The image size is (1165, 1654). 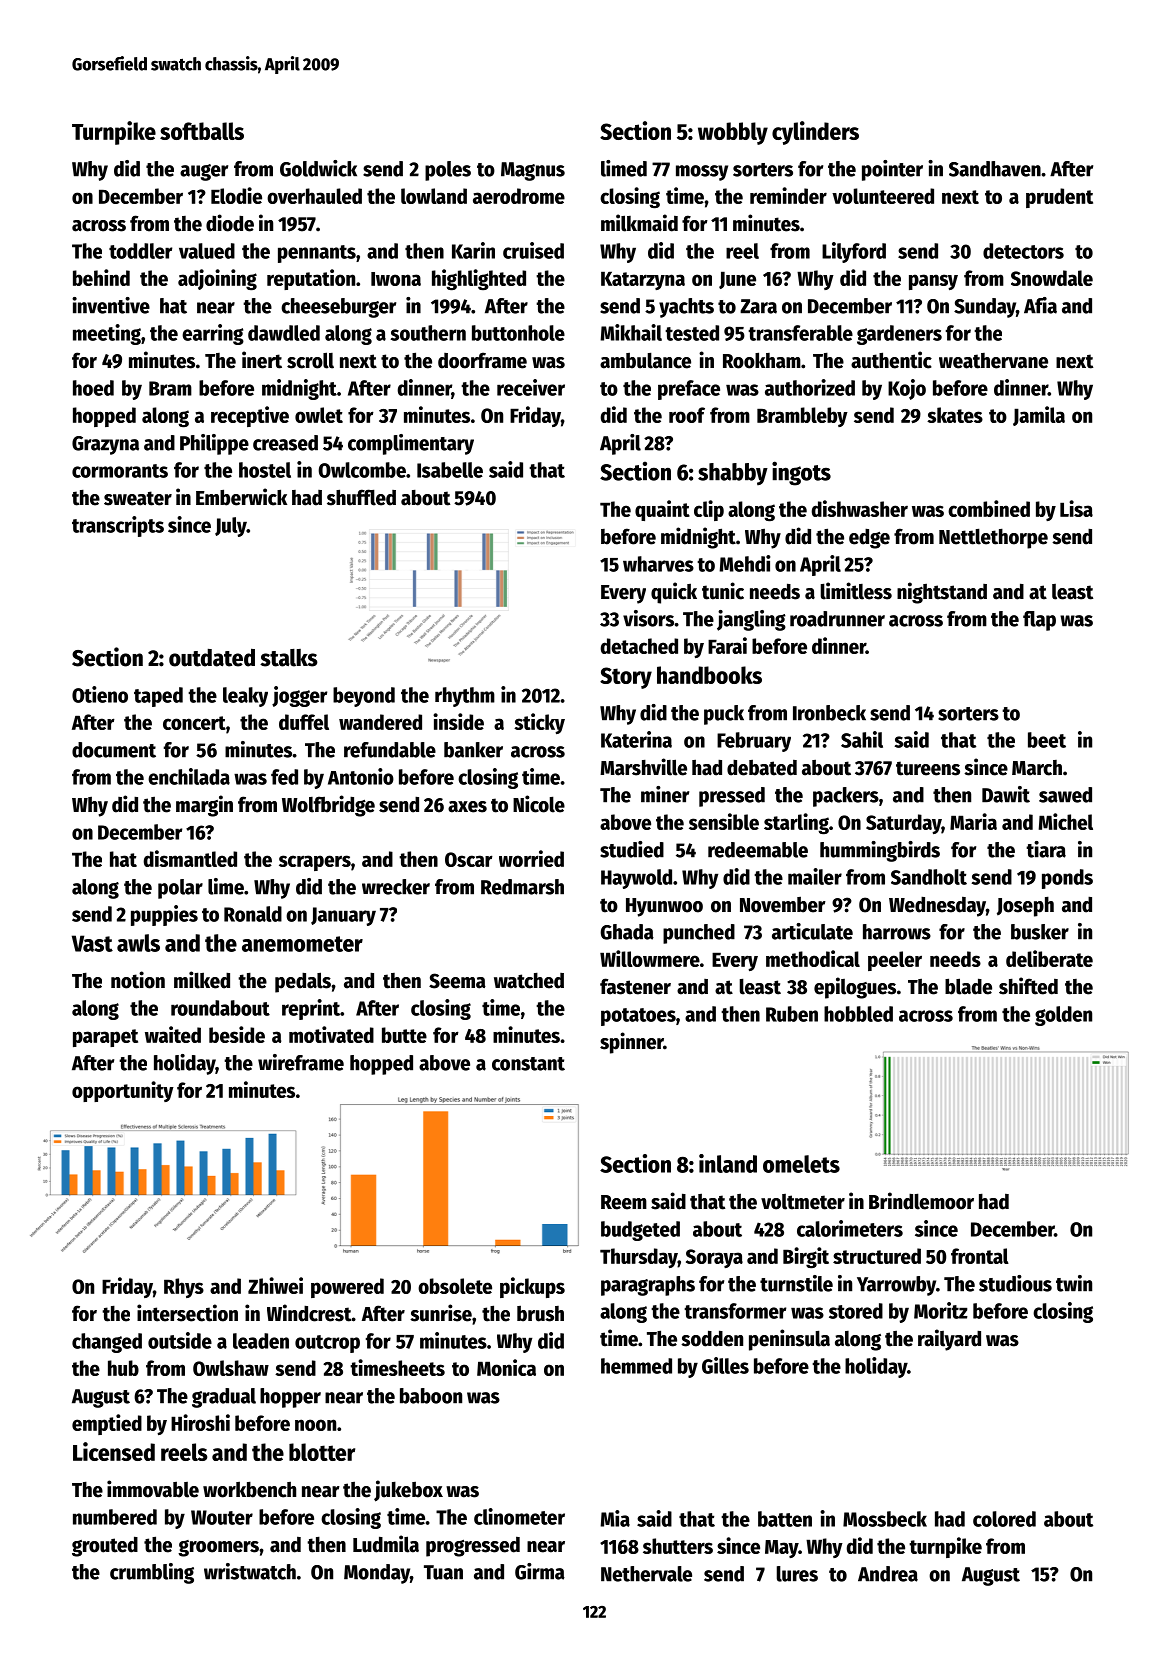 I want to click on fed, so click(x=284, y=777).
